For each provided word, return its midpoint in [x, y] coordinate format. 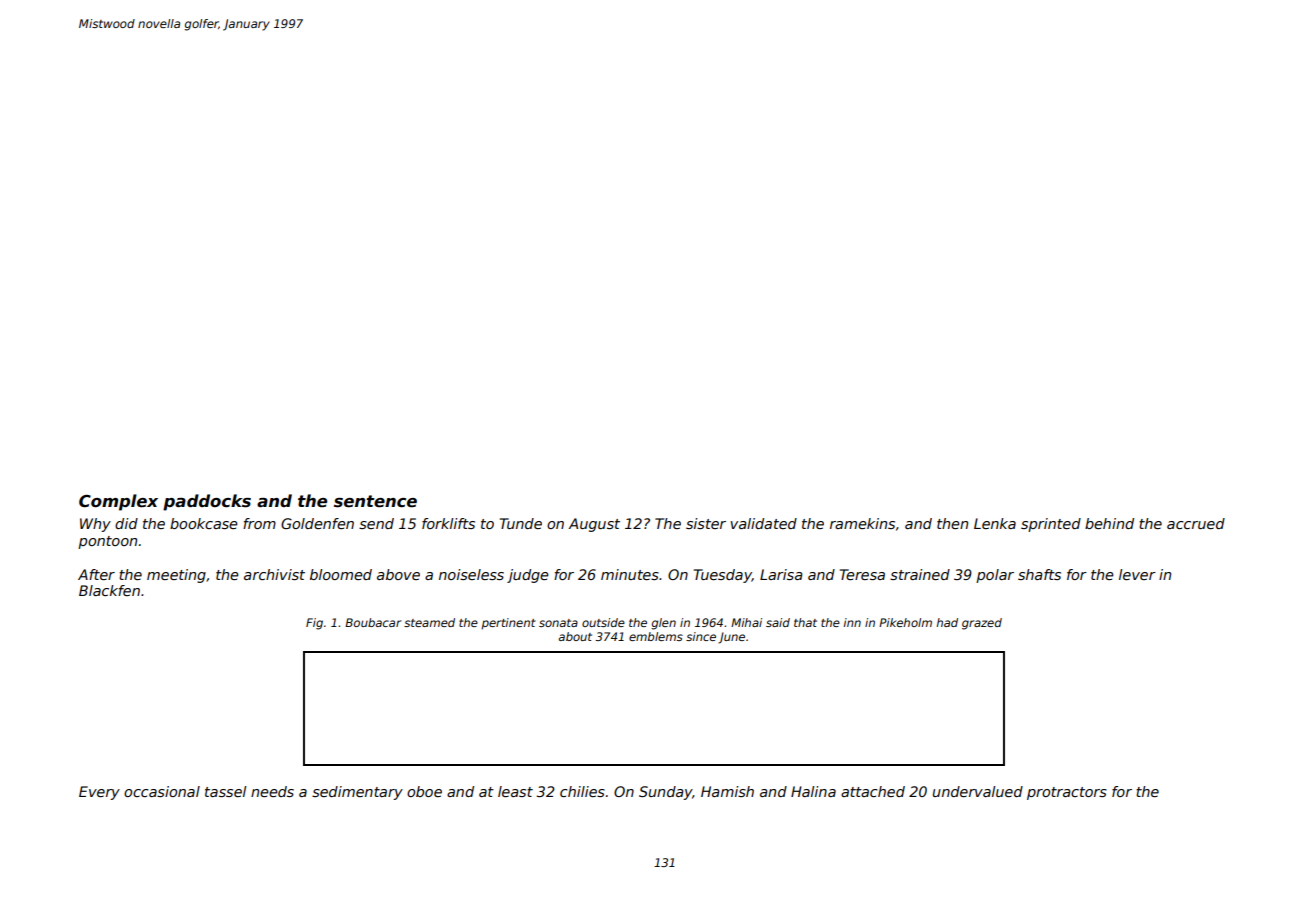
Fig [314, 624]
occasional [162, 791]
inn [852, 622]
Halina [813, 791]
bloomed [341, 574]
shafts [1039, 574]
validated [763, 523]
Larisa [781, 574]
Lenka [995, 523]
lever [1137, 574]
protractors [1067, 793]
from [259, 523]
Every [99, 793]
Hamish [727, 791]
